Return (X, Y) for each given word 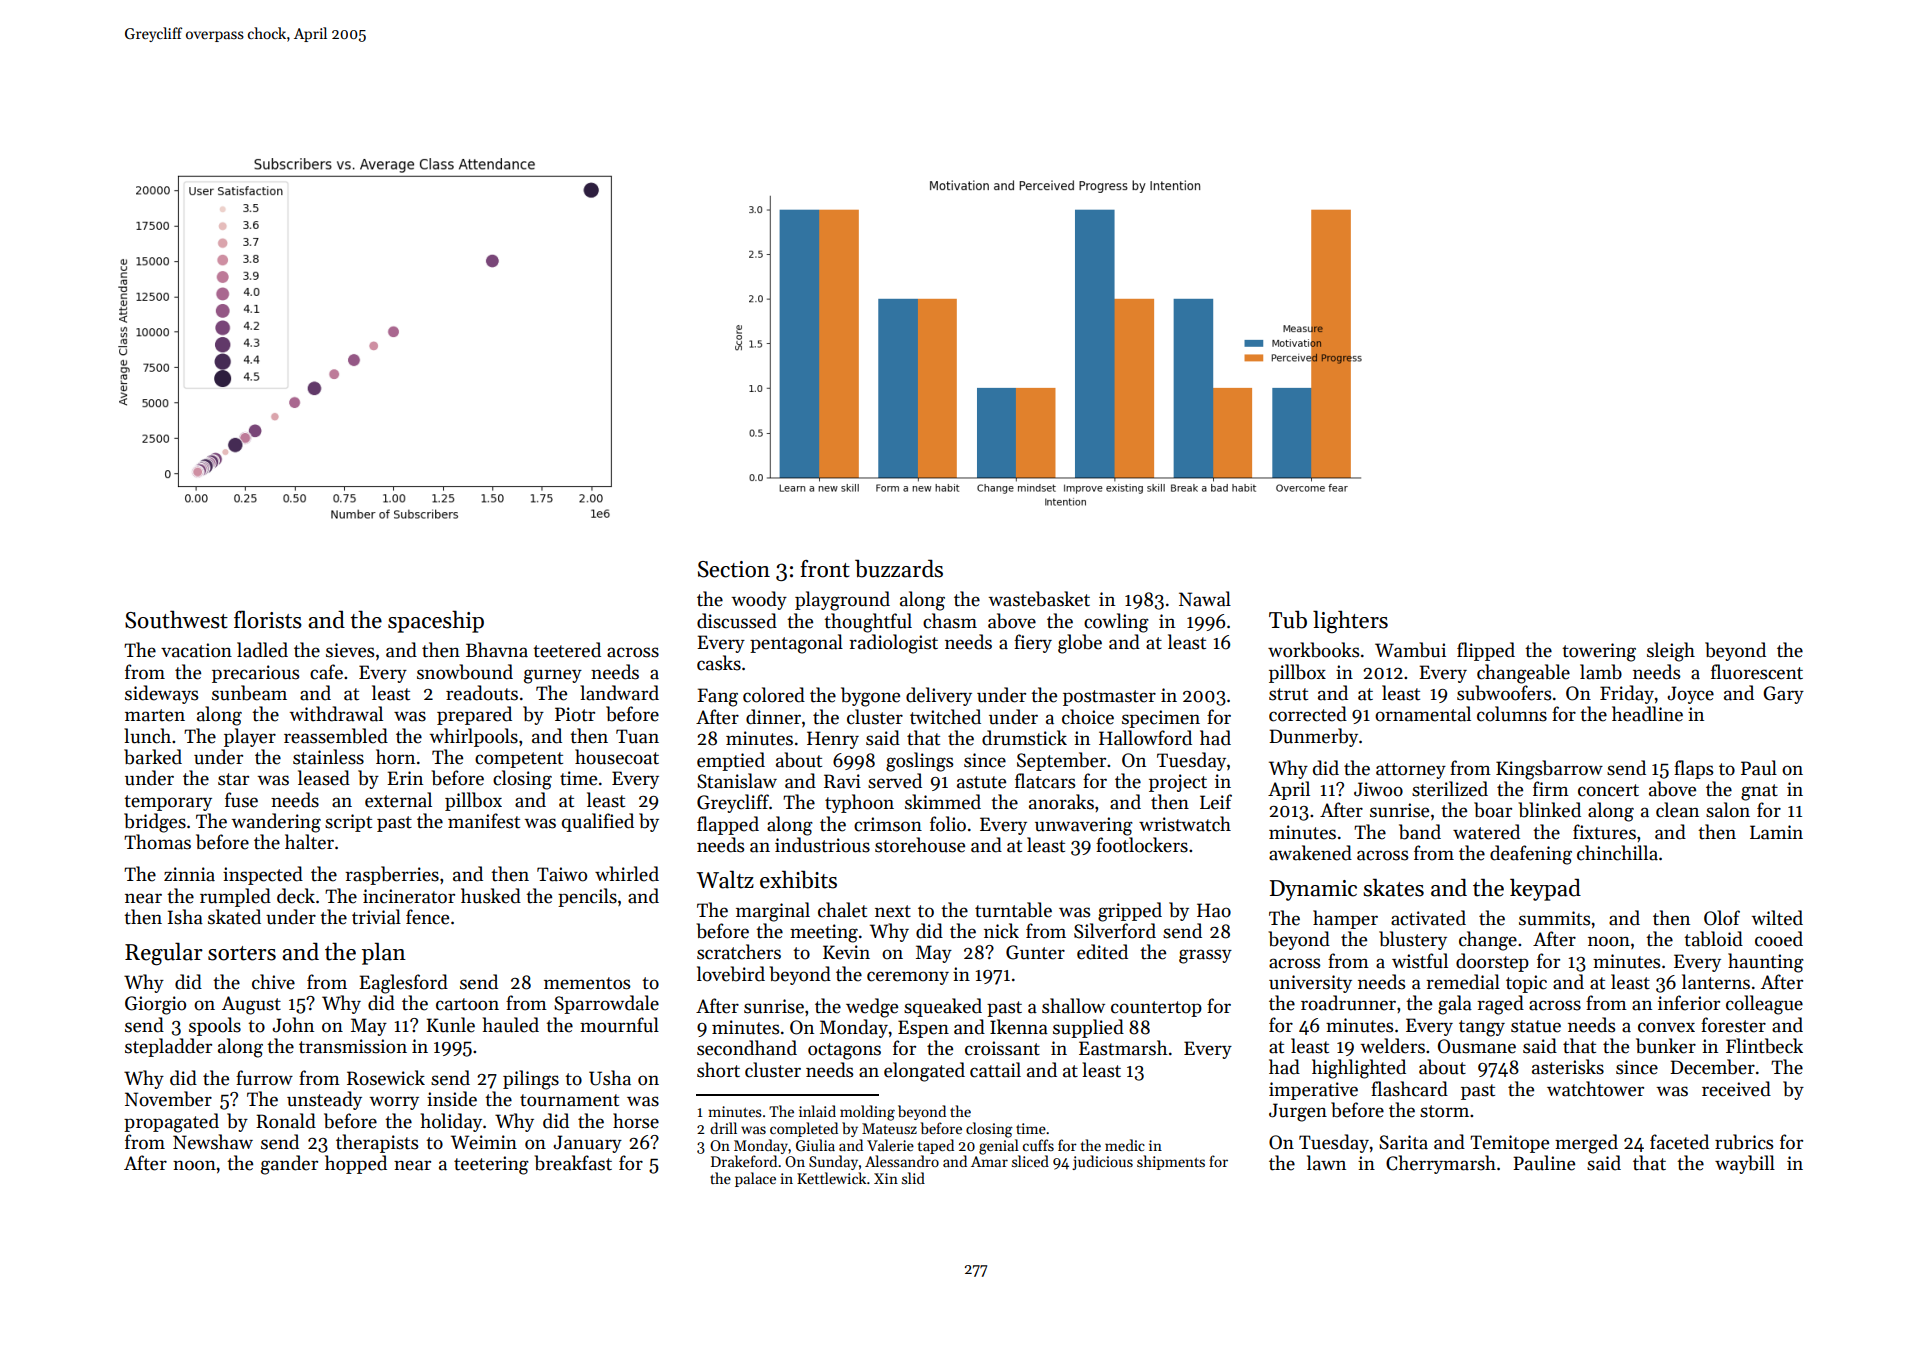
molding (867, 1113)
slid (913, 1178)
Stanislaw (737, 781)
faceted (1679, 1142)
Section (734, 569)
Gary (1783, 695)
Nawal (1205, 599)
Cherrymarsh (1441, 1164)
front (825, 569)
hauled (511, 1025)
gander (289, 1165)
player (250, 737)
